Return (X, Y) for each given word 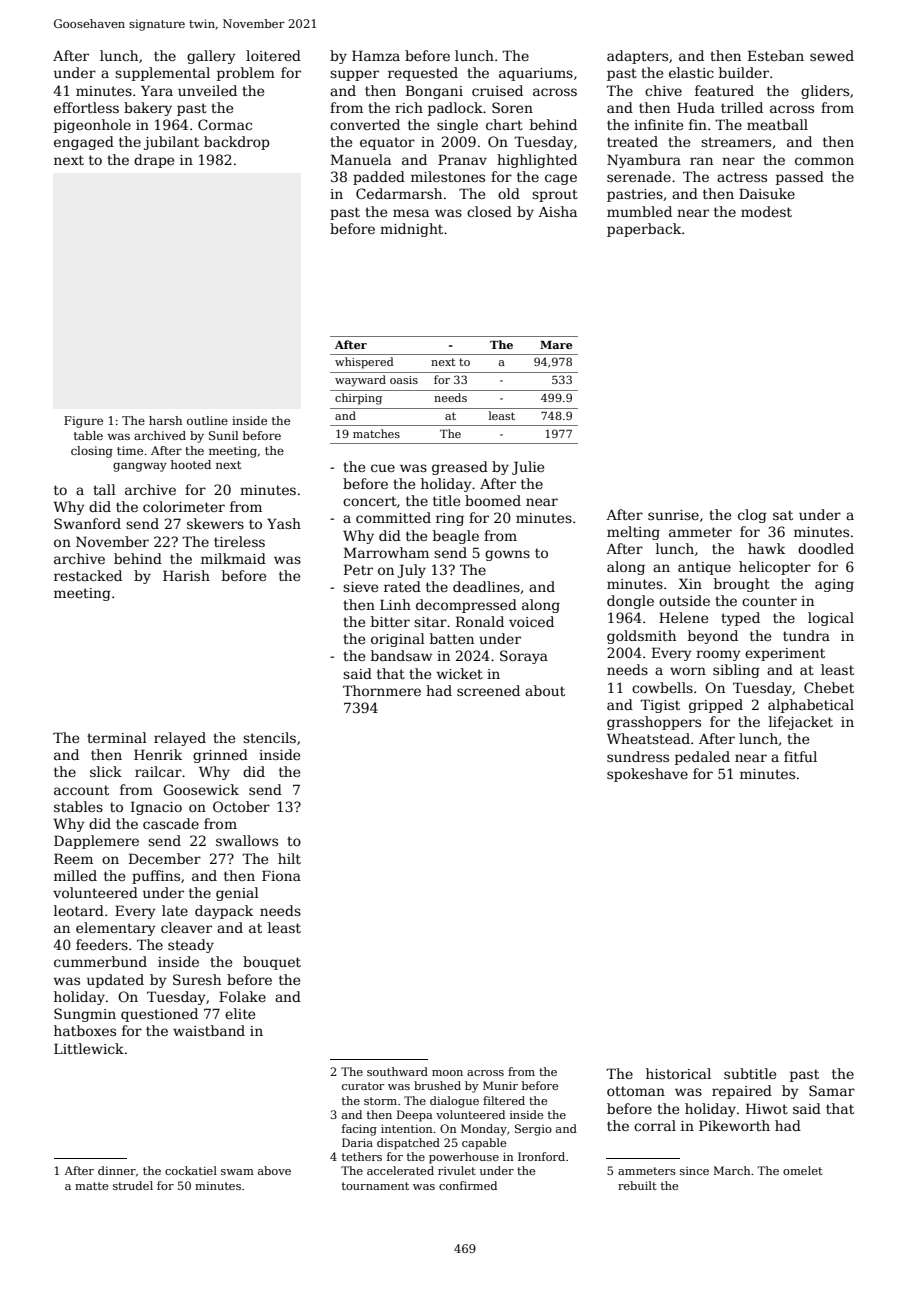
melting (633, 533)
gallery (211, 57)
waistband (209, 1030)
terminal (117, 737)
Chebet (829, 687)
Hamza (376, 55)
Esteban (776, 55)
